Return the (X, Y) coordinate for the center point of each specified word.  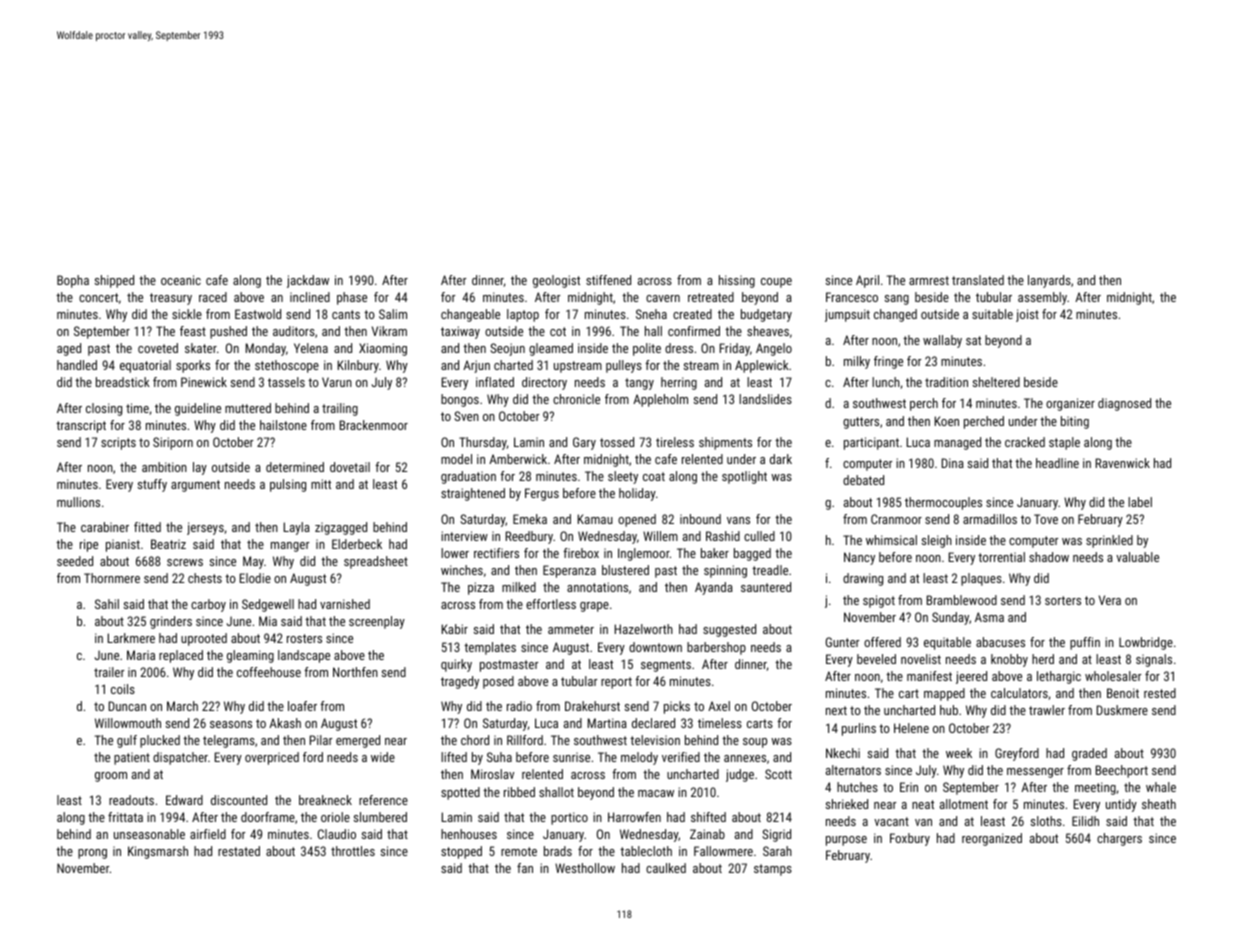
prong (92, 854)
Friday (735, 349)
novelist (921, 659)
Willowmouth (128, 723)
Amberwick (518, 459)
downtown (655, 647)
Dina (953, 463)
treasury (171, 299)
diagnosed (1124, 404)
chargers (1119, 839)
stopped (461, 852)
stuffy (152, 485)
